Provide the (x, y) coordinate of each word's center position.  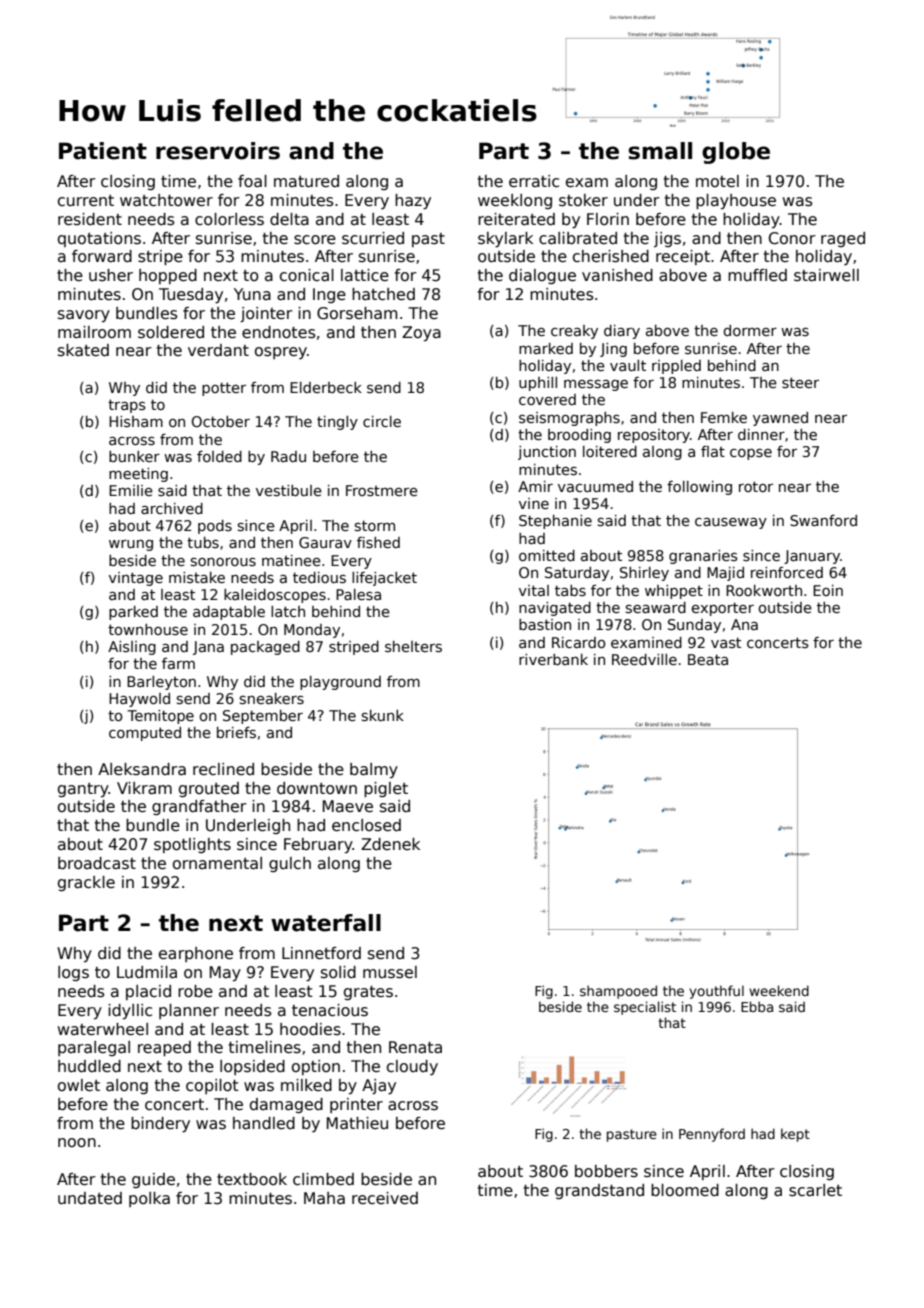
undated (90, 1198)
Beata (708, 659)
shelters (413, 646)
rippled (676, 367)
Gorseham (357, 313)
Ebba (757, 1006)
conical (307, 275)
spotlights (192, 845)
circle (382, 421)
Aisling (132, 648)
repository (654, 436)
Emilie (131, 490)
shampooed (618, 992)
